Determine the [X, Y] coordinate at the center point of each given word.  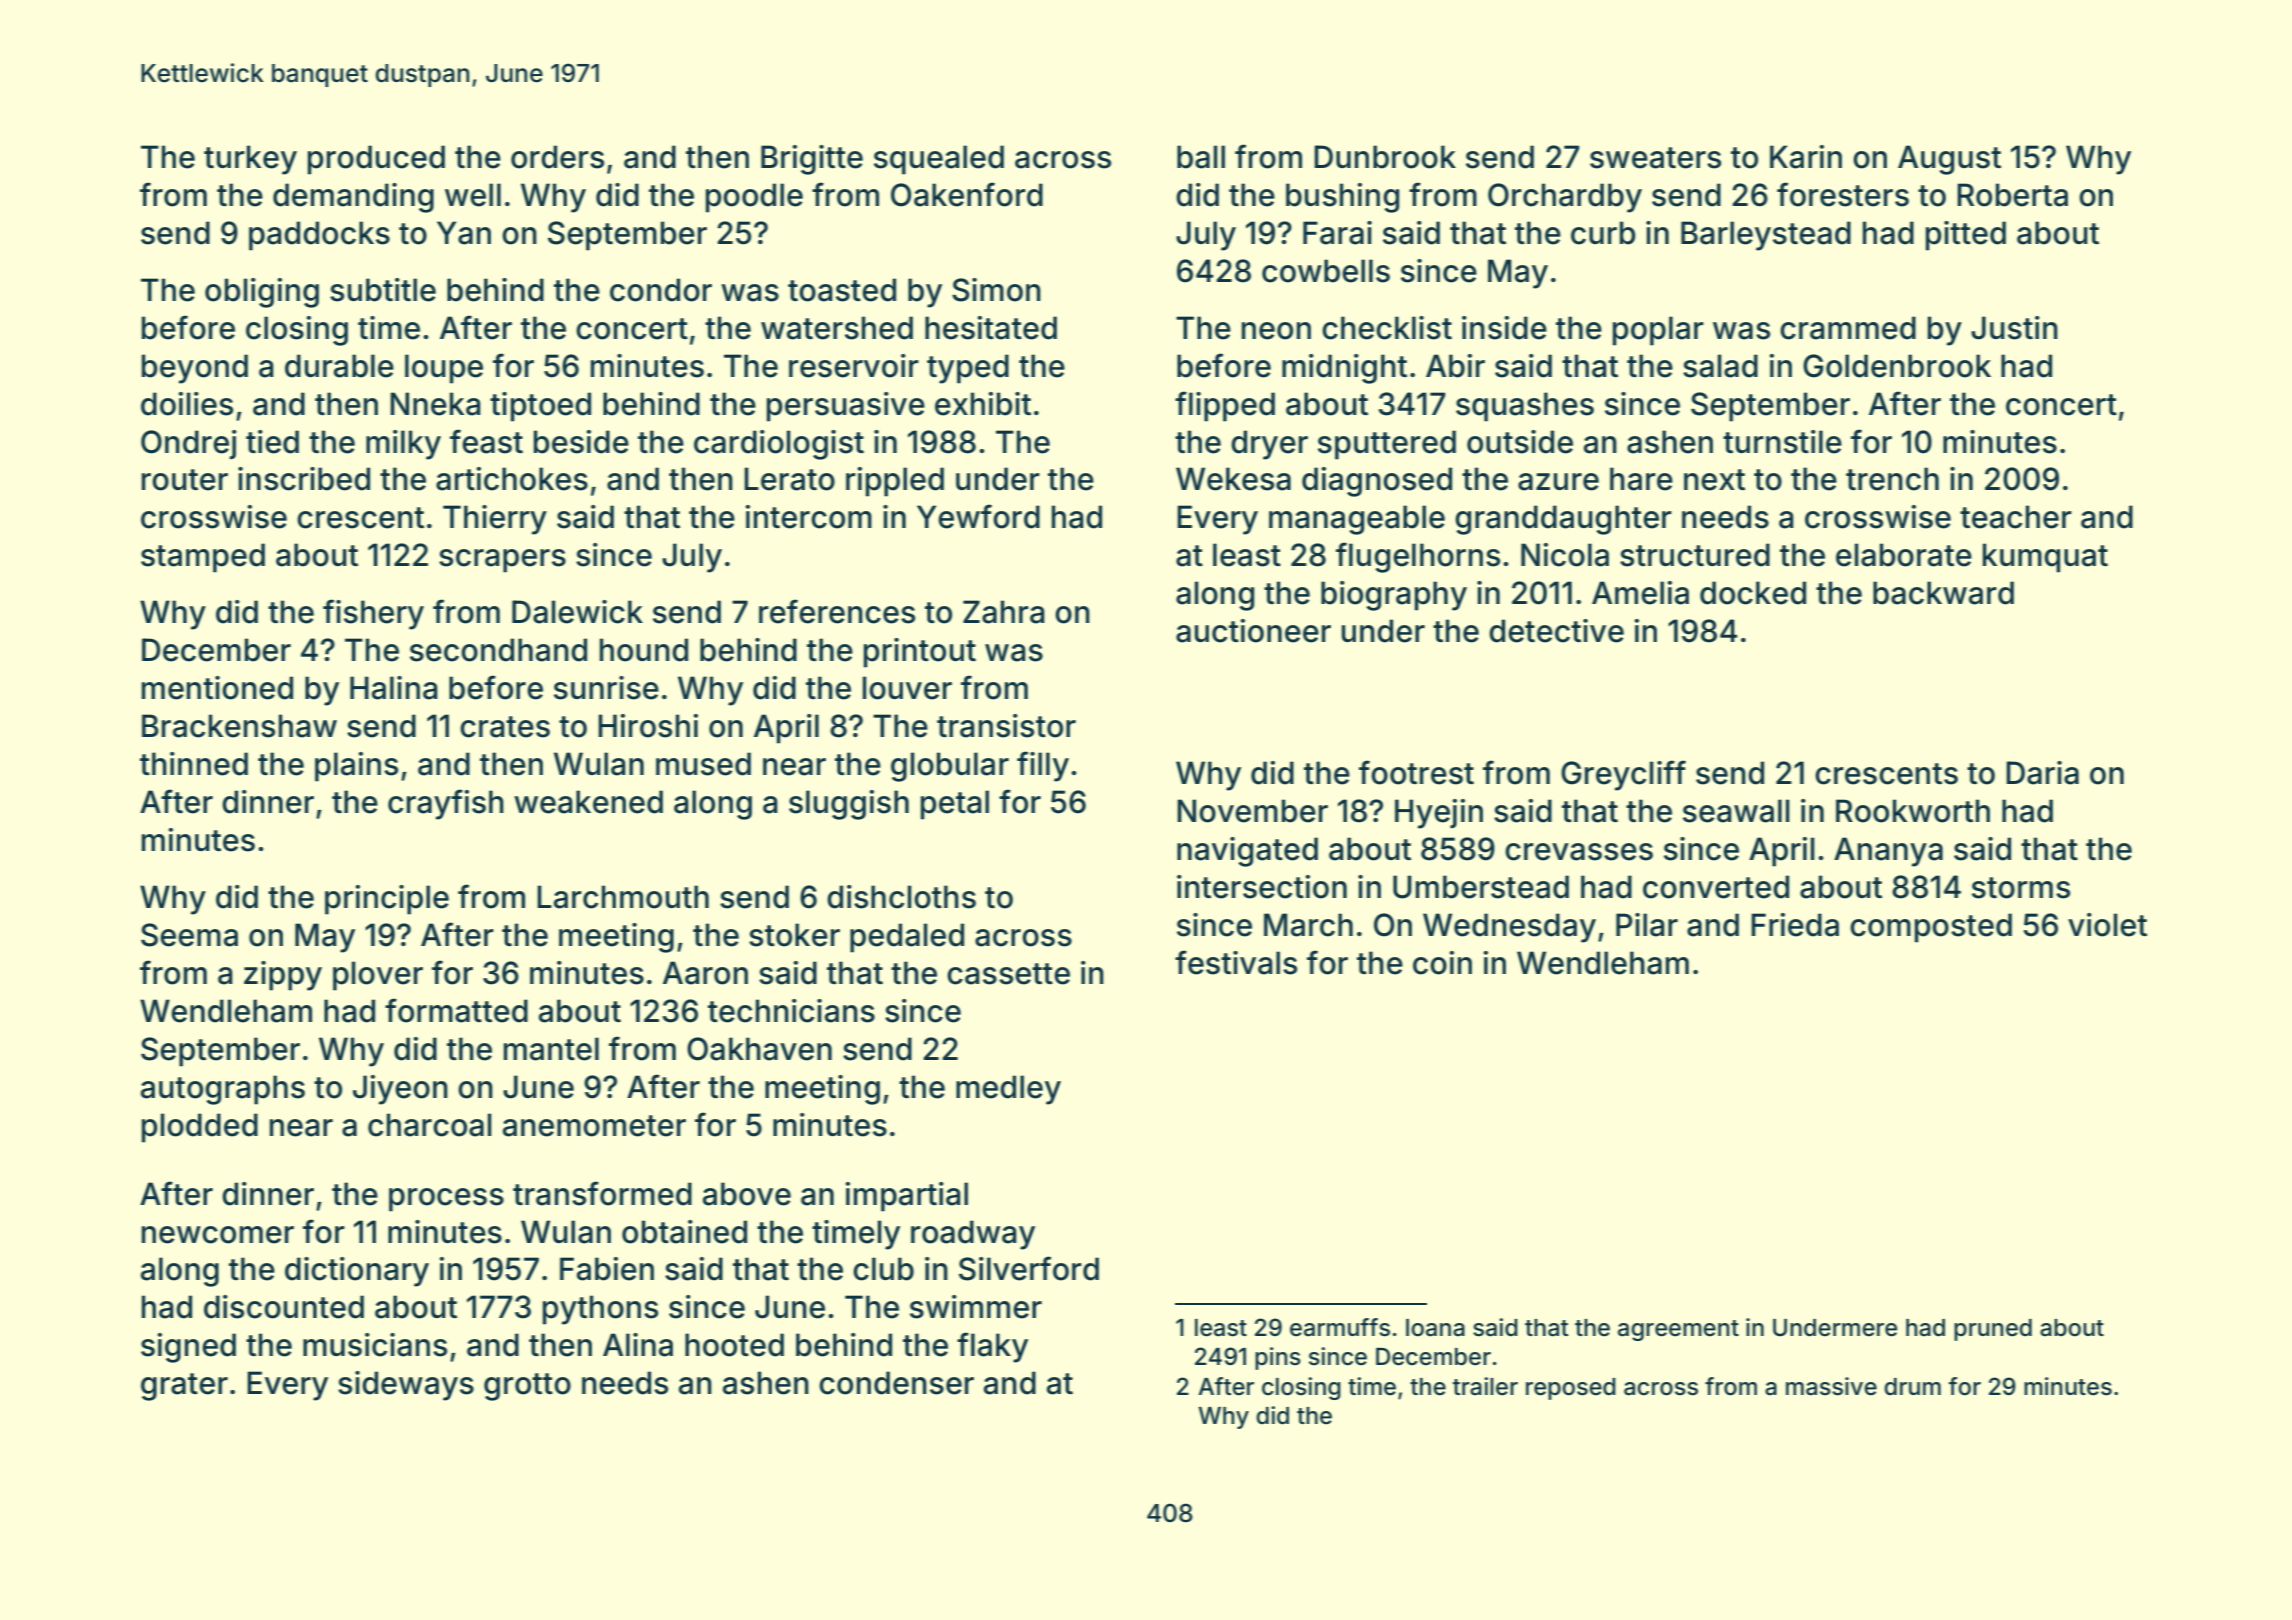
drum [1912, 1387]
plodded [200, 1128]
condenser [896, 1383]
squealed [939, 160]
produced [376, 160]
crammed [1848, 328]
